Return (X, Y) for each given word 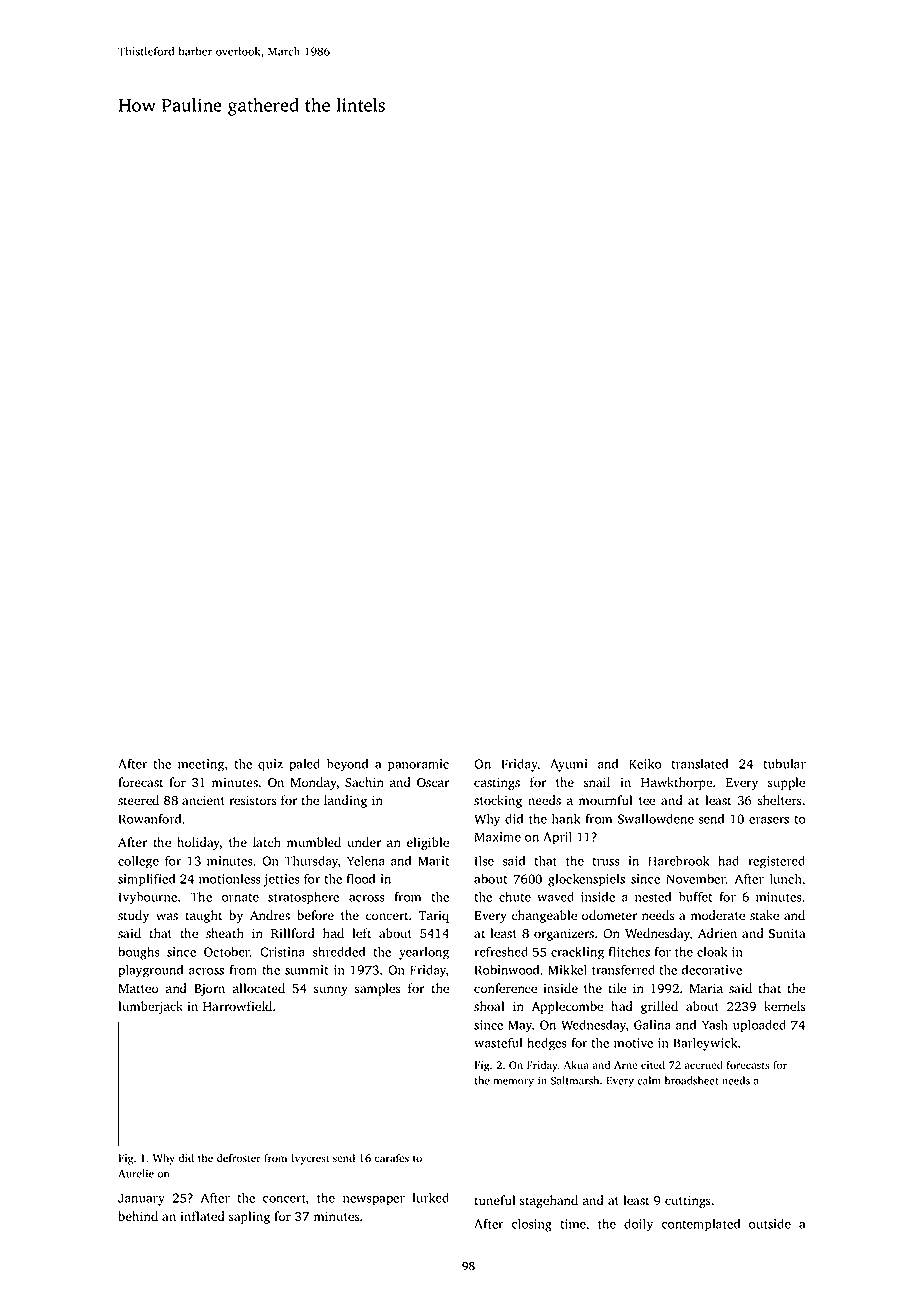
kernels (785, 1006)
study (133, 916)
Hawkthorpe (676, 783)
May (520, 1026)
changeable (544, 916)
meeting (201, 765)
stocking (498, 801)
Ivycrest (310, 1159)
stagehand (549, 1201)
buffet (695, 896)
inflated (203, 1216)
